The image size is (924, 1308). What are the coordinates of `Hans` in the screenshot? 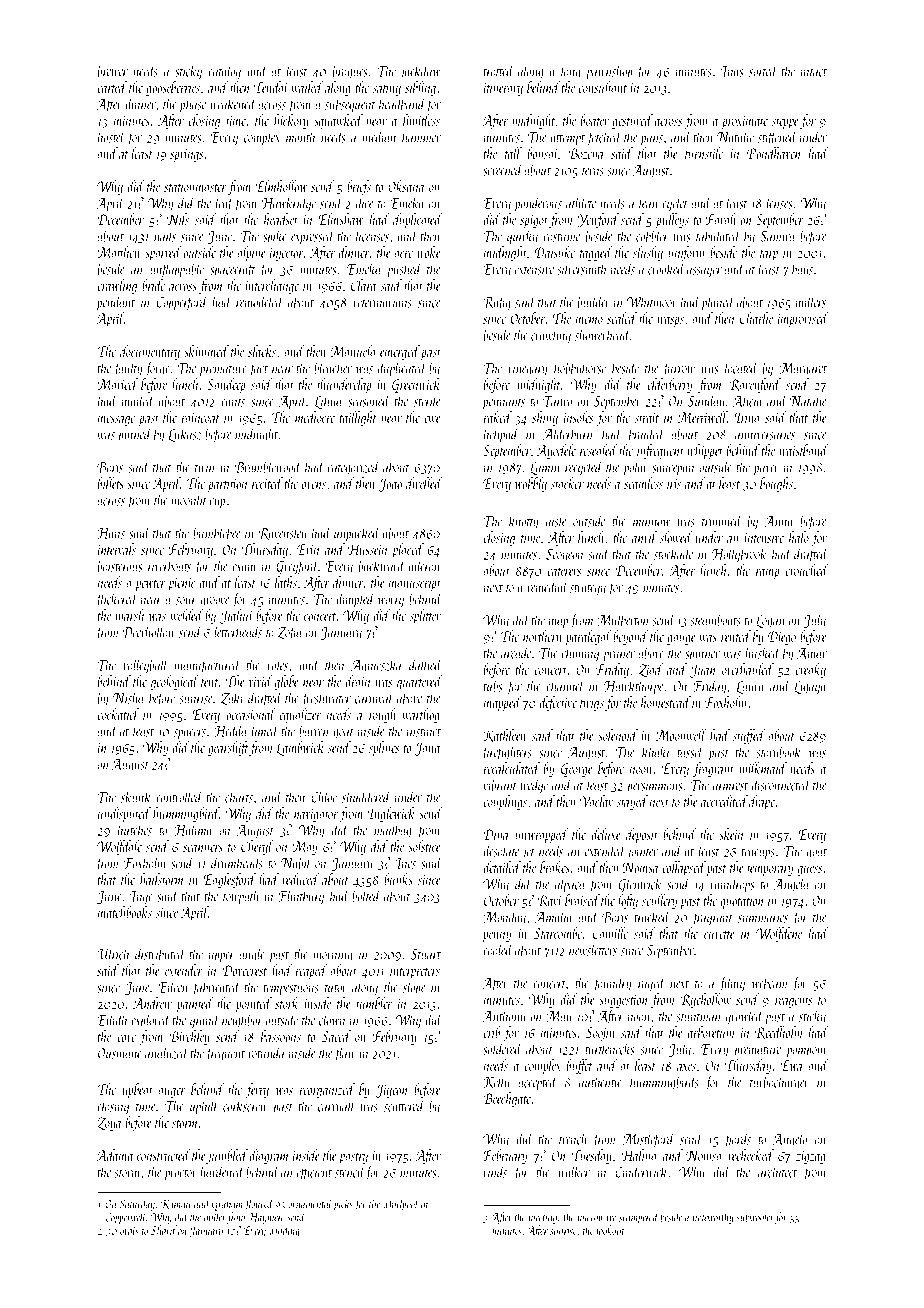 It's located at (111, 533).
